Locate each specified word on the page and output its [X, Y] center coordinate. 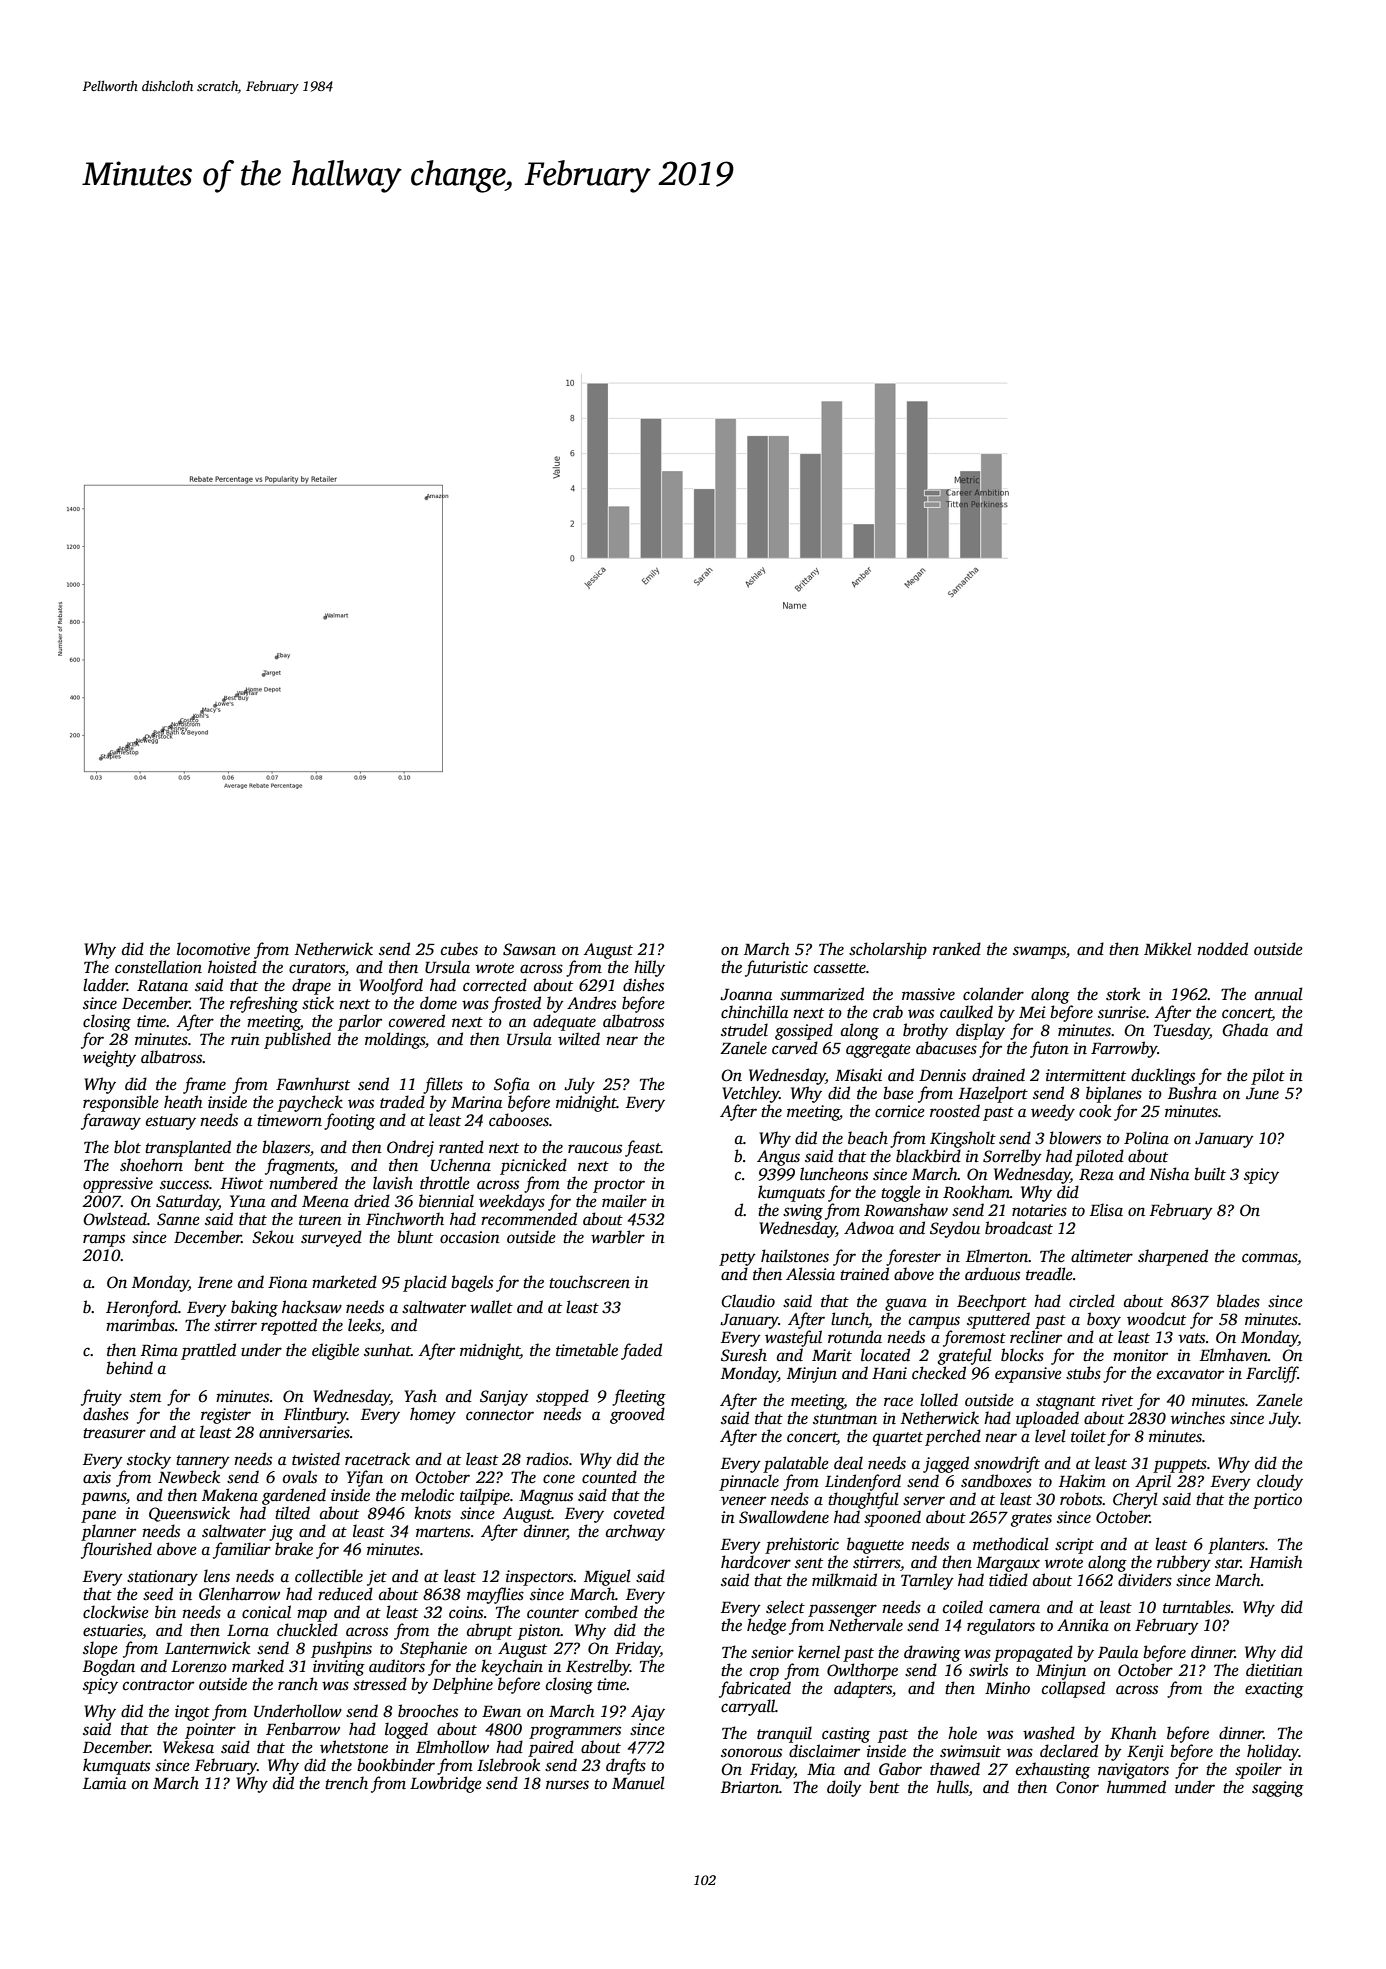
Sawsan [529, 949]
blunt [415, 1237]
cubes [459, 949]
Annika [1083, 1624]
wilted [579, 1039]
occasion [470, 1237]
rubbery [1184, 1563]
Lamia [104, 1783]
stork [1123, 994]
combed [611, 1612]
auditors [397, 1666]
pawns [103, 1498]
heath [183, 1101]
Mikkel [1168, 948]
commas [1269, 1258]
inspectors [540, 1578]
